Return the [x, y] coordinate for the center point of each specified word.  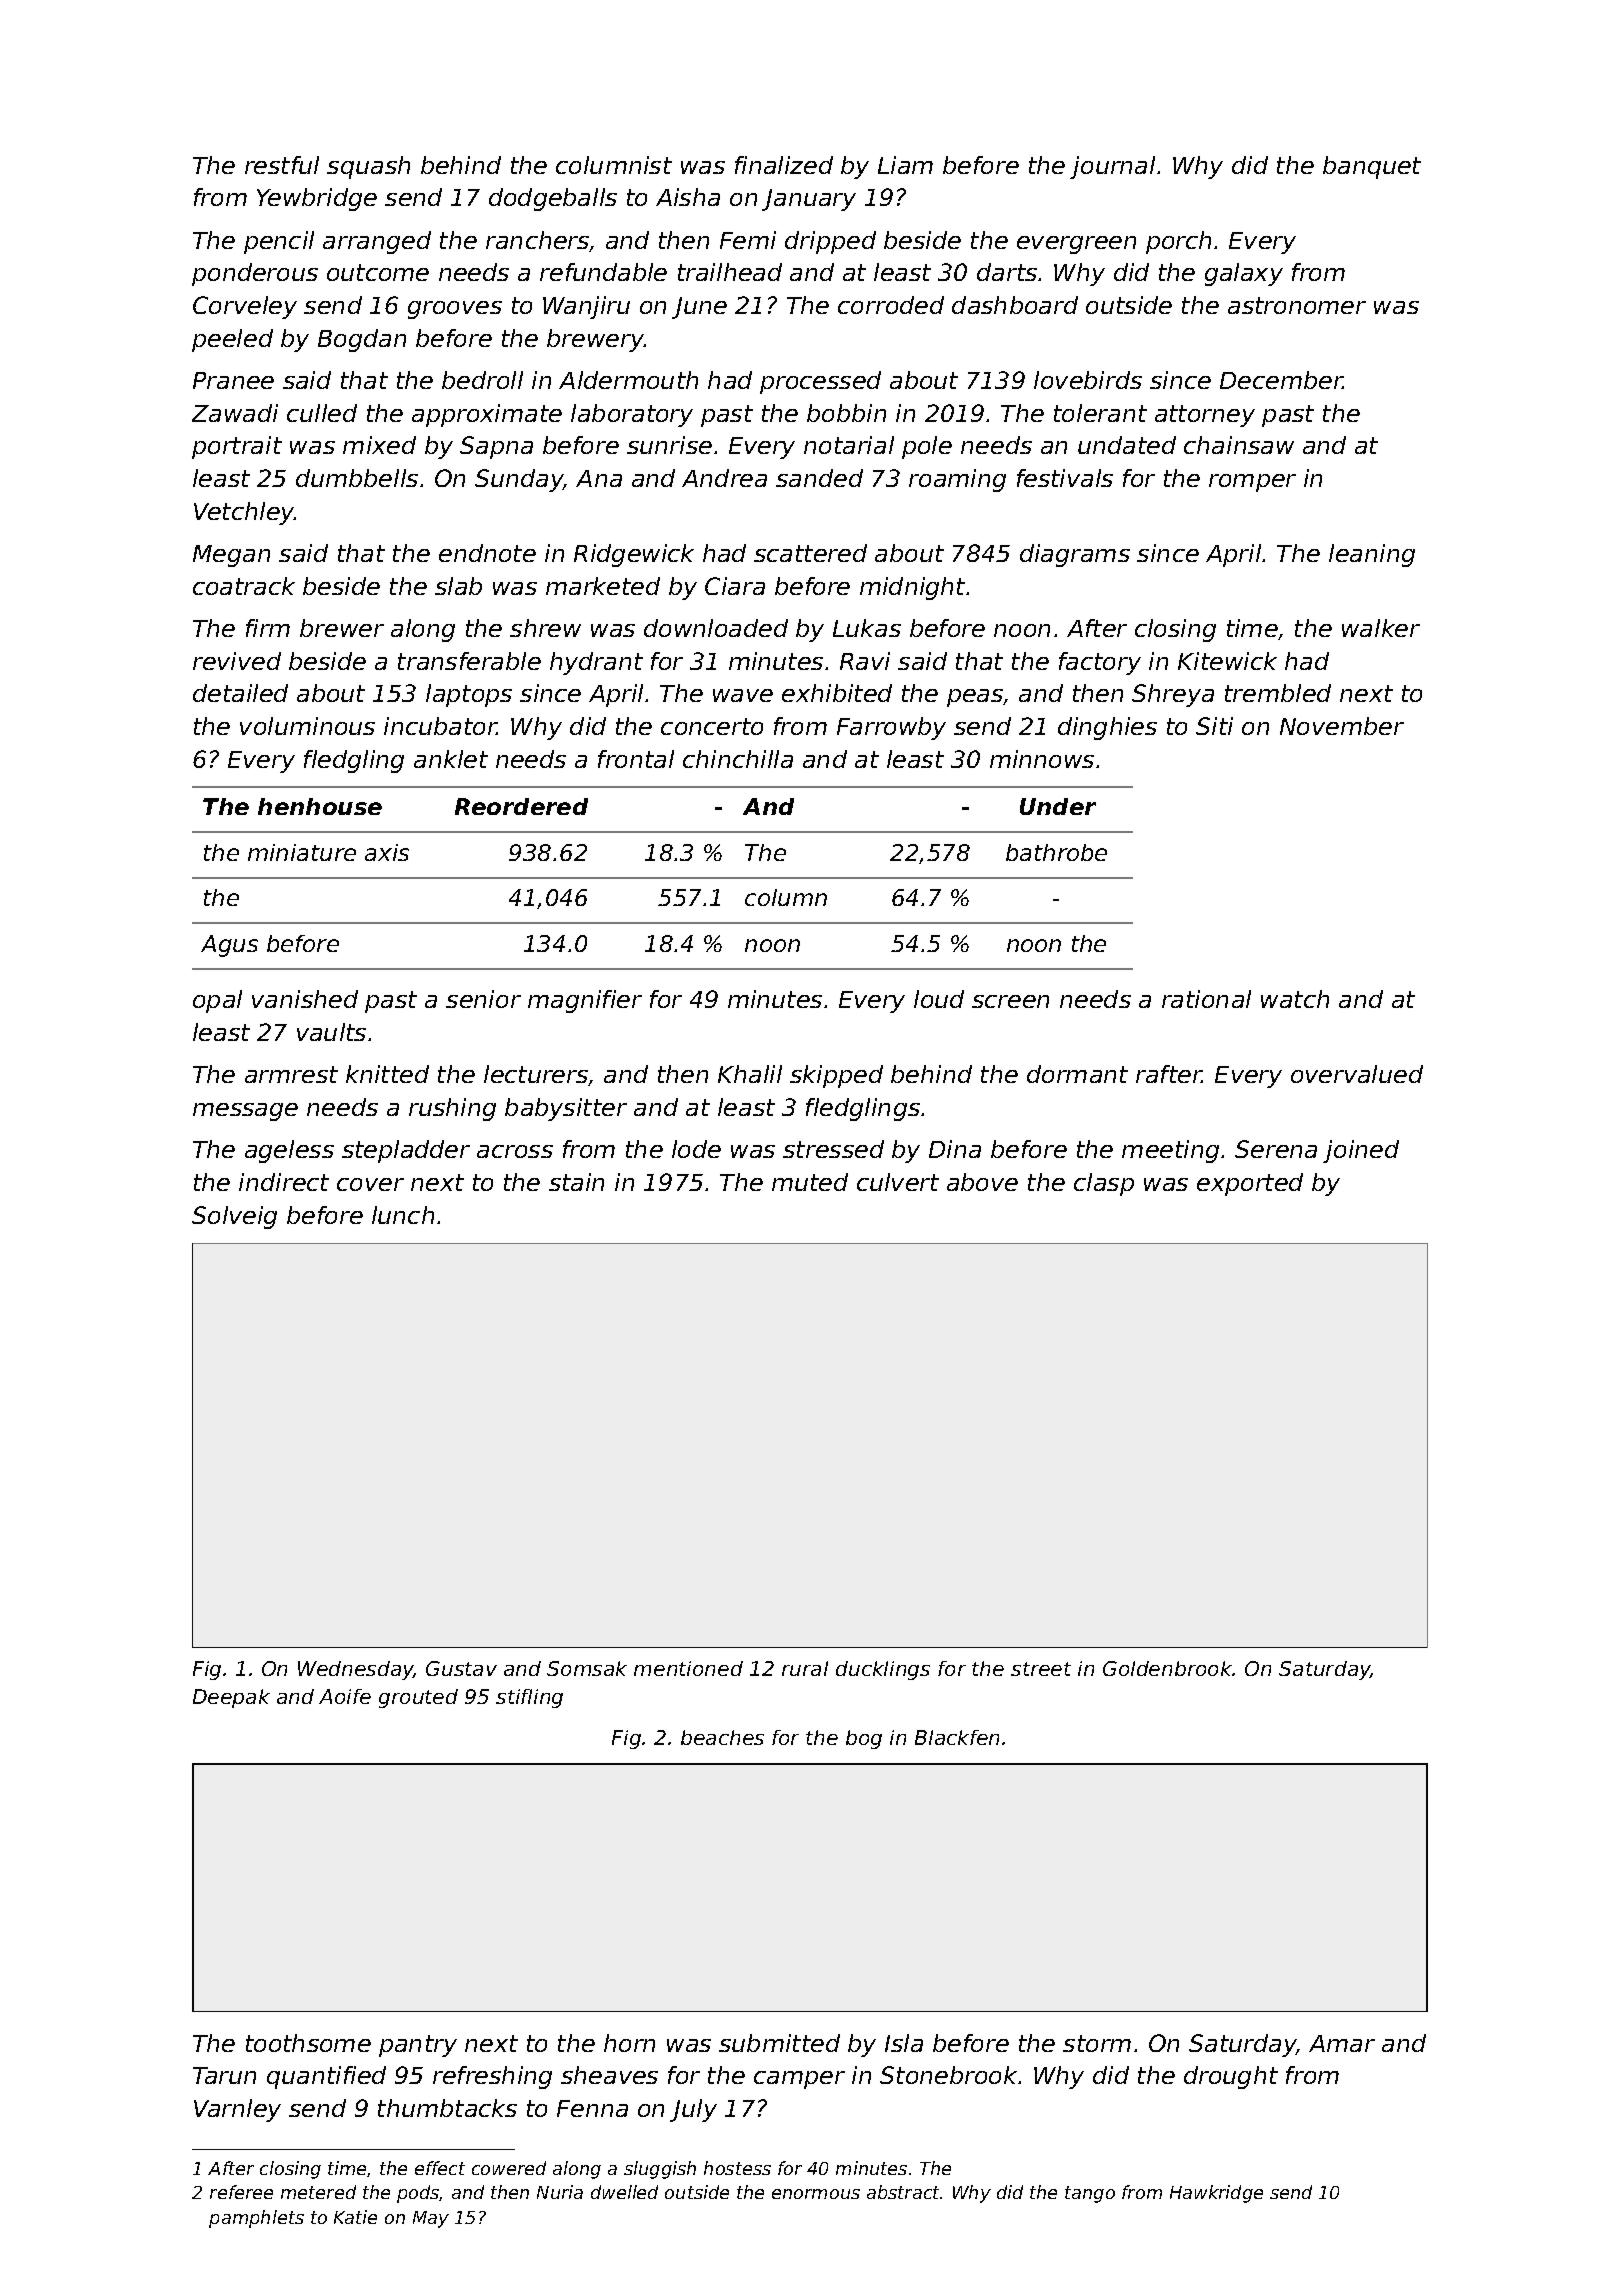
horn [629, 2043]
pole [927, 447]
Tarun [224, 2075]
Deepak [231, 1698]
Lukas [867, 628]
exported [1250, 1184]
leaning [1372, 555]
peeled [232, 340]
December [1281, 380]
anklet [451, 759]
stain [576, 1182]
